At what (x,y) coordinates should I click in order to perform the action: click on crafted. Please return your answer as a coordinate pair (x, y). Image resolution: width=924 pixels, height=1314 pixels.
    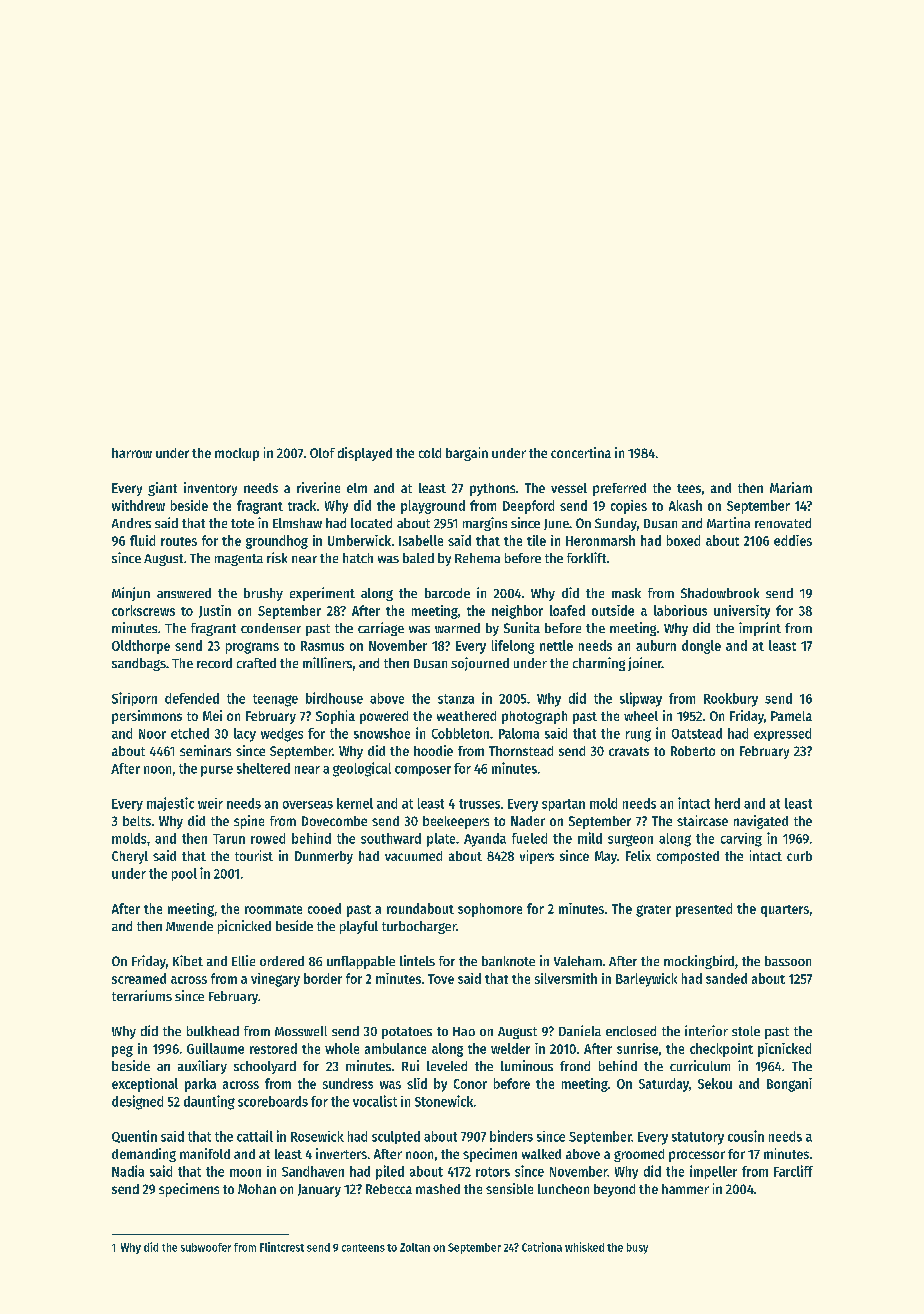
    Looking at the image, I should click on (256, 663).
